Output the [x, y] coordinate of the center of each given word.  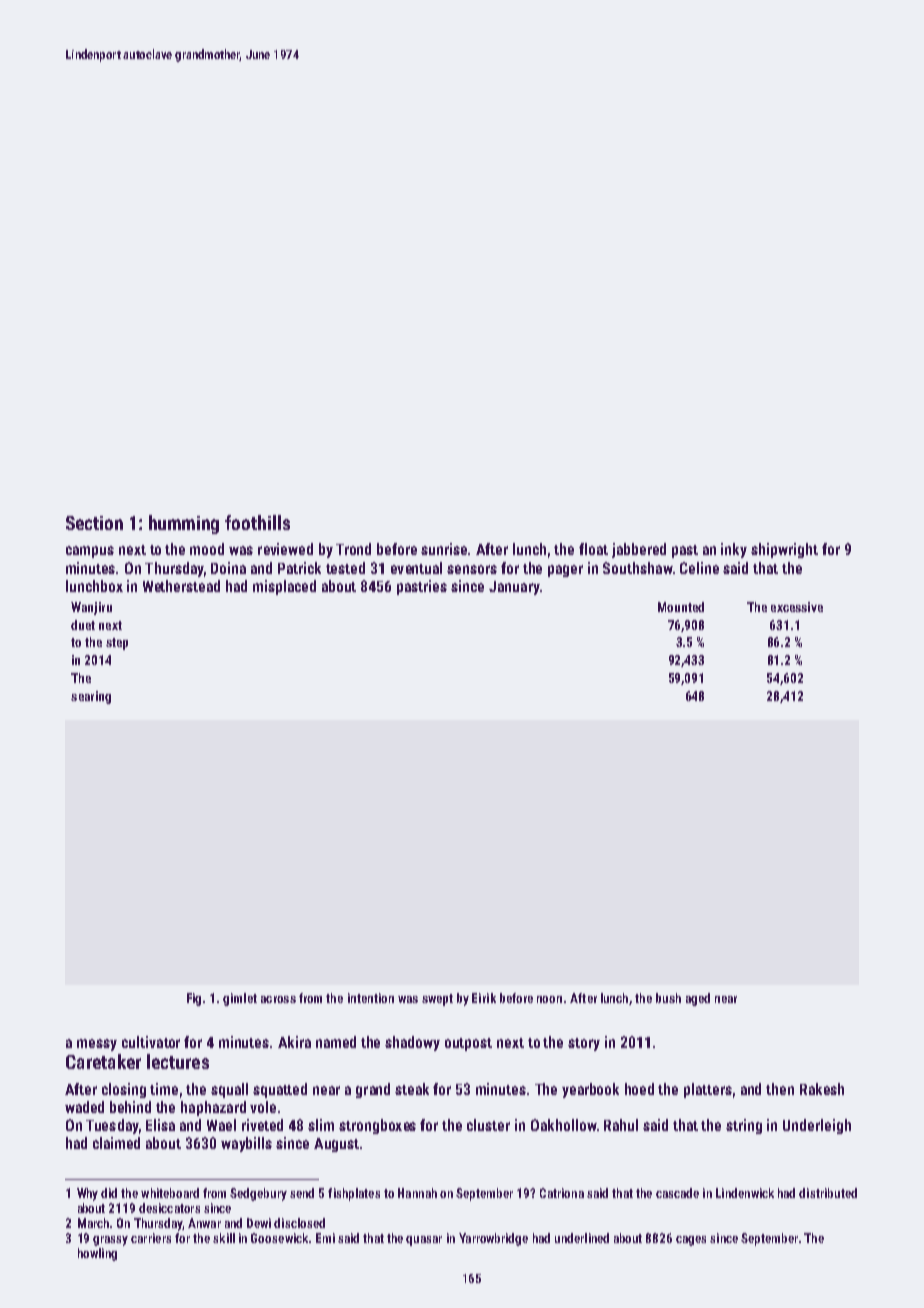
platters [708, 1090]
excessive [797, 607]
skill [224, 1238]
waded [84, 1107]
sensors [472, 569]
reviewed [285, 549]
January [514, 588]
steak [412, 1089]
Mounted [681, 607]
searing [91, 697]
